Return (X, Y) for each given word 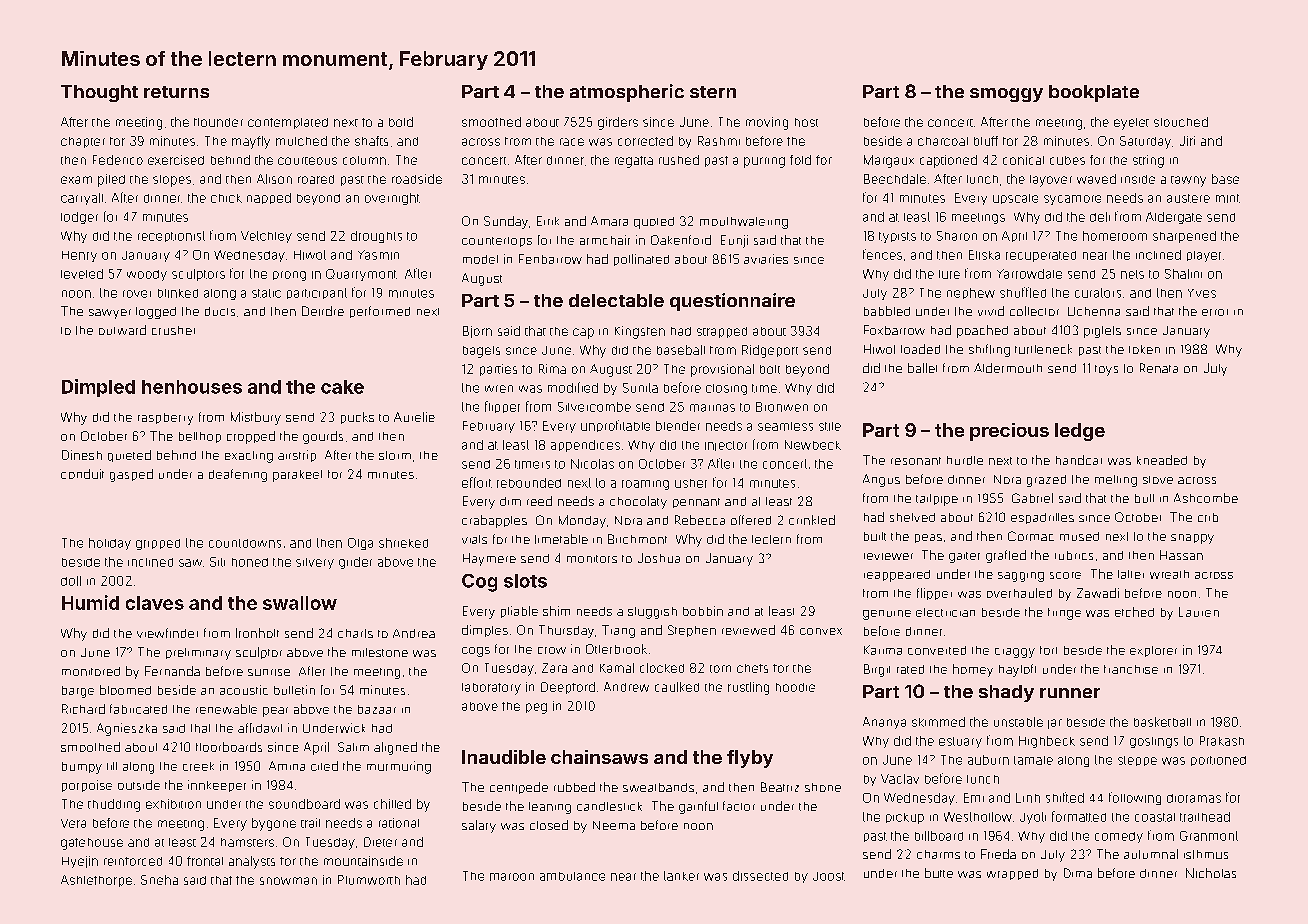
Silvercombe (594, 407)
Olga (360, 544)
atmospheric (627, 93)
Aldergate (1174, 218)
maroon (512, 877)
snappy (1192, 539)
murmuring (399, 767)
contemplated (288, 123)
